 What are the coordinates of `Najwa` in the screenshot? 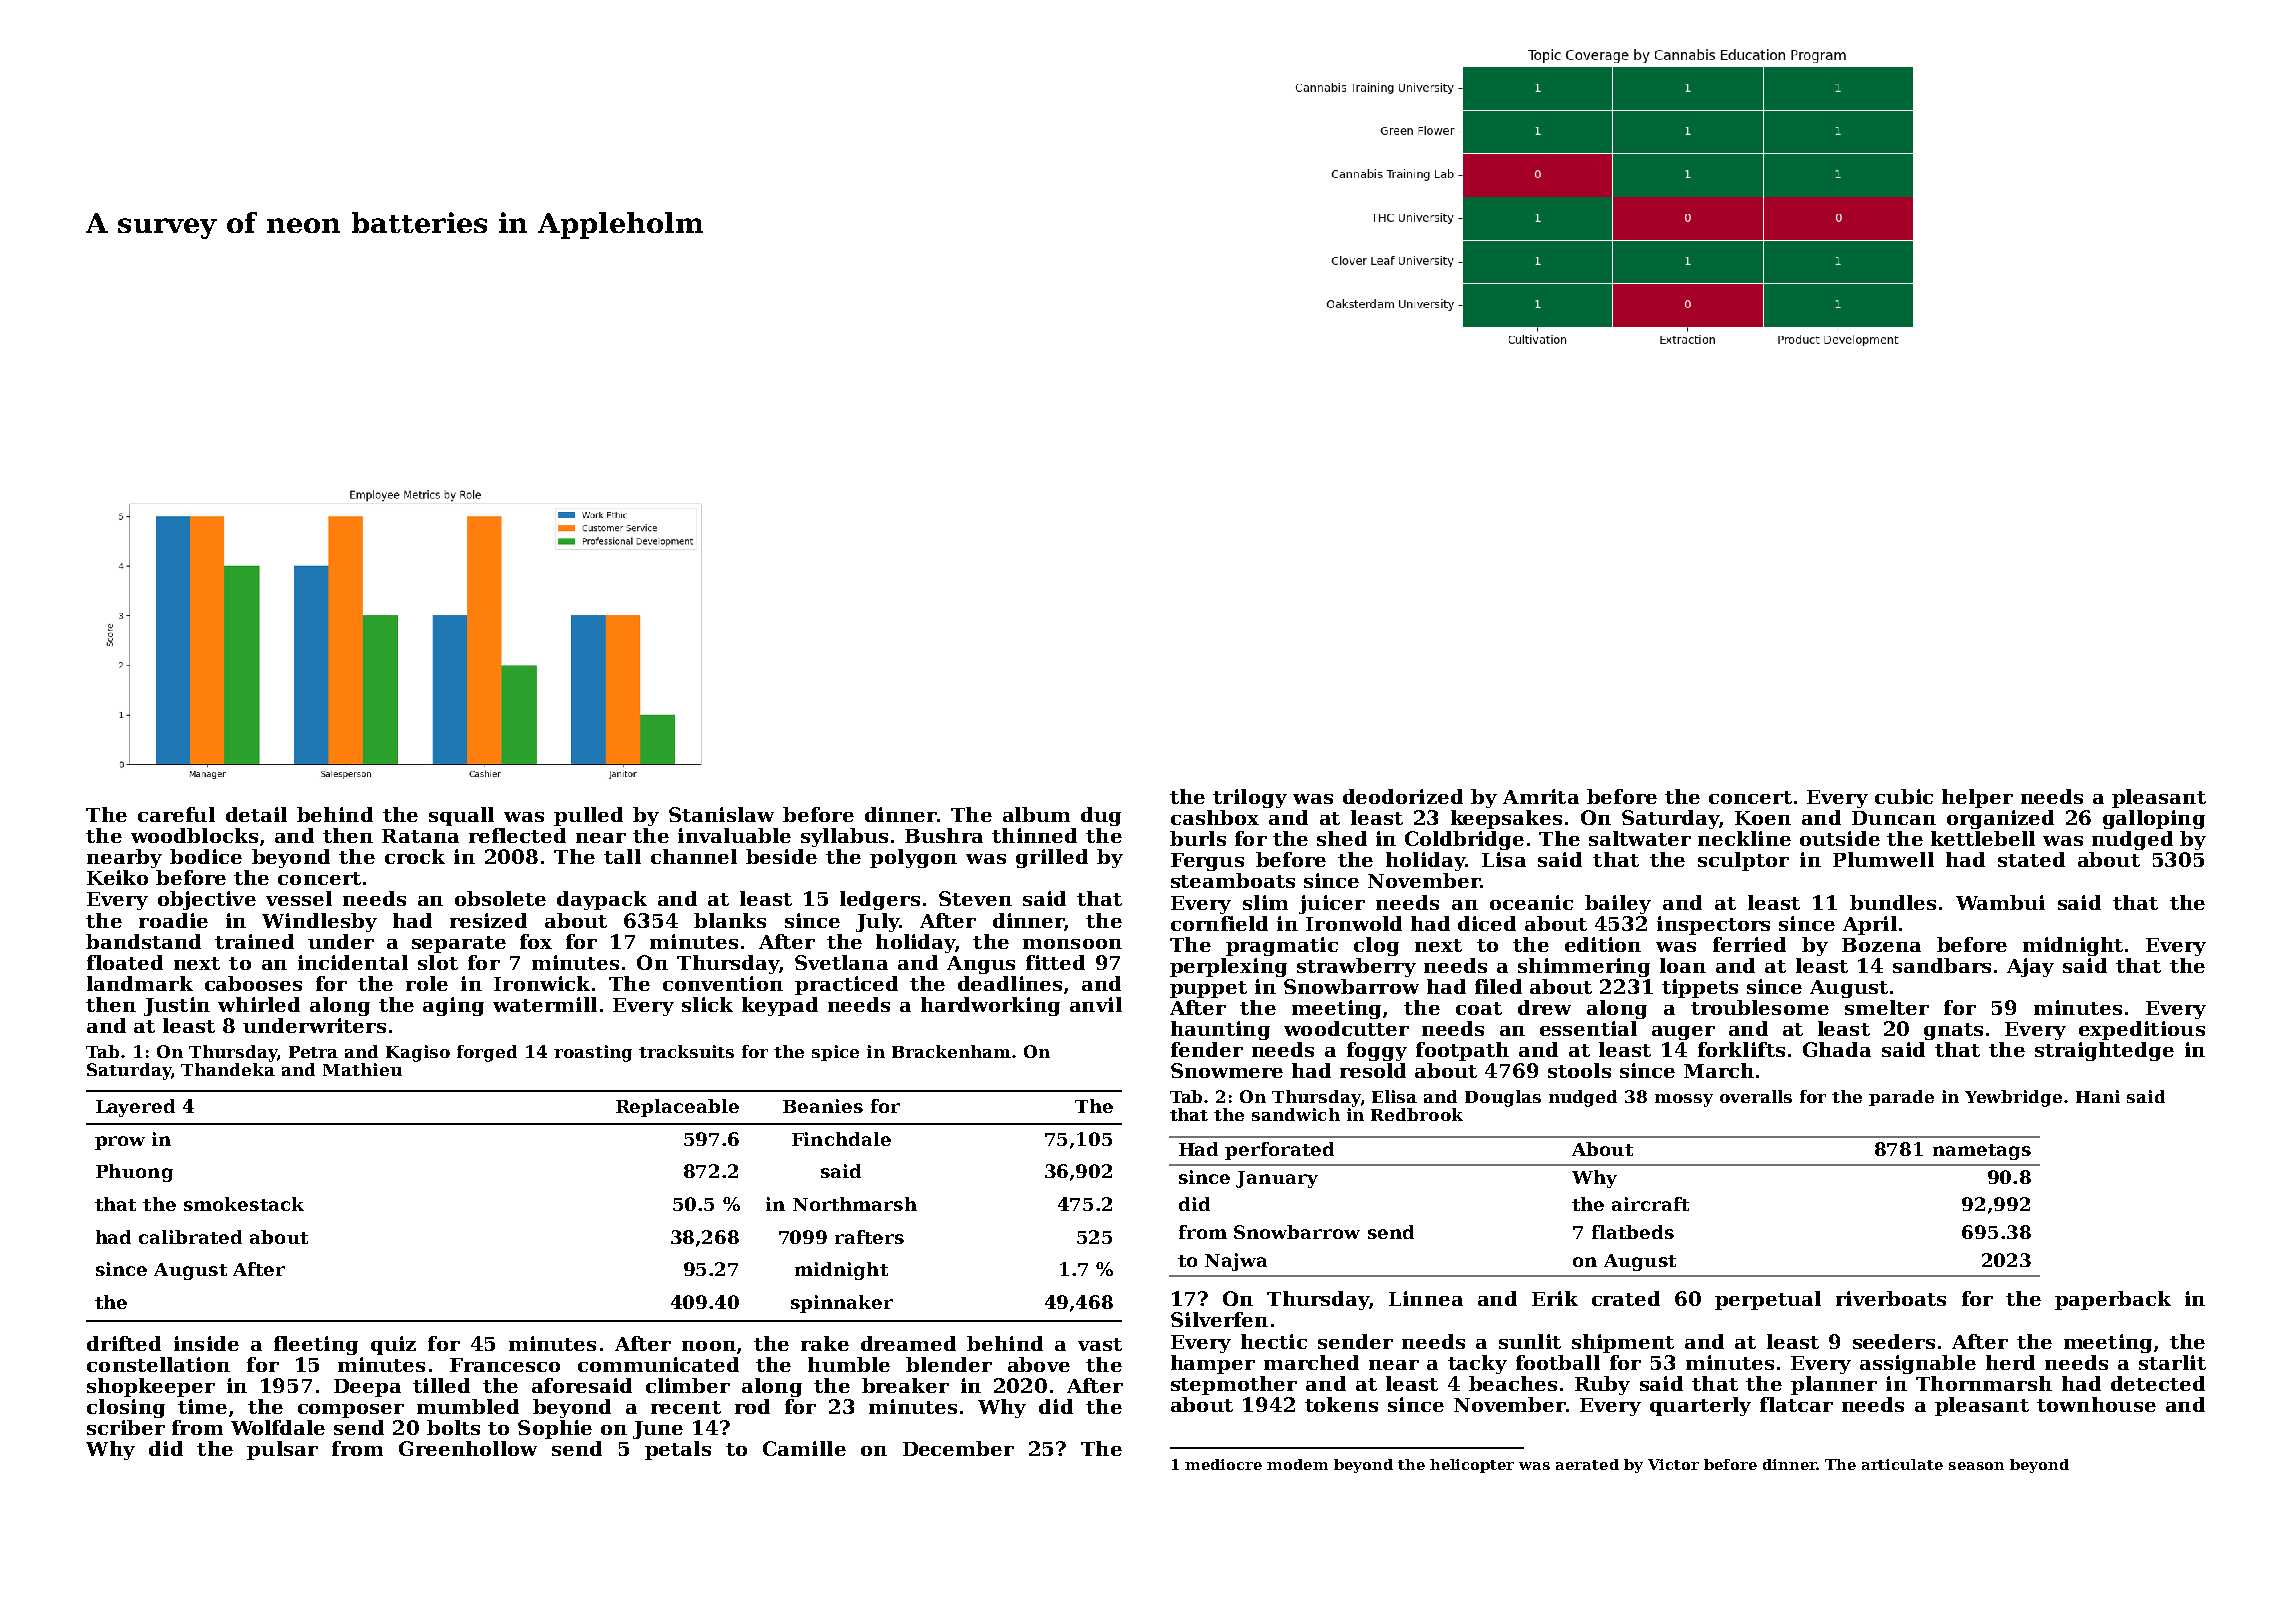 It's located at (1236, 1262).
